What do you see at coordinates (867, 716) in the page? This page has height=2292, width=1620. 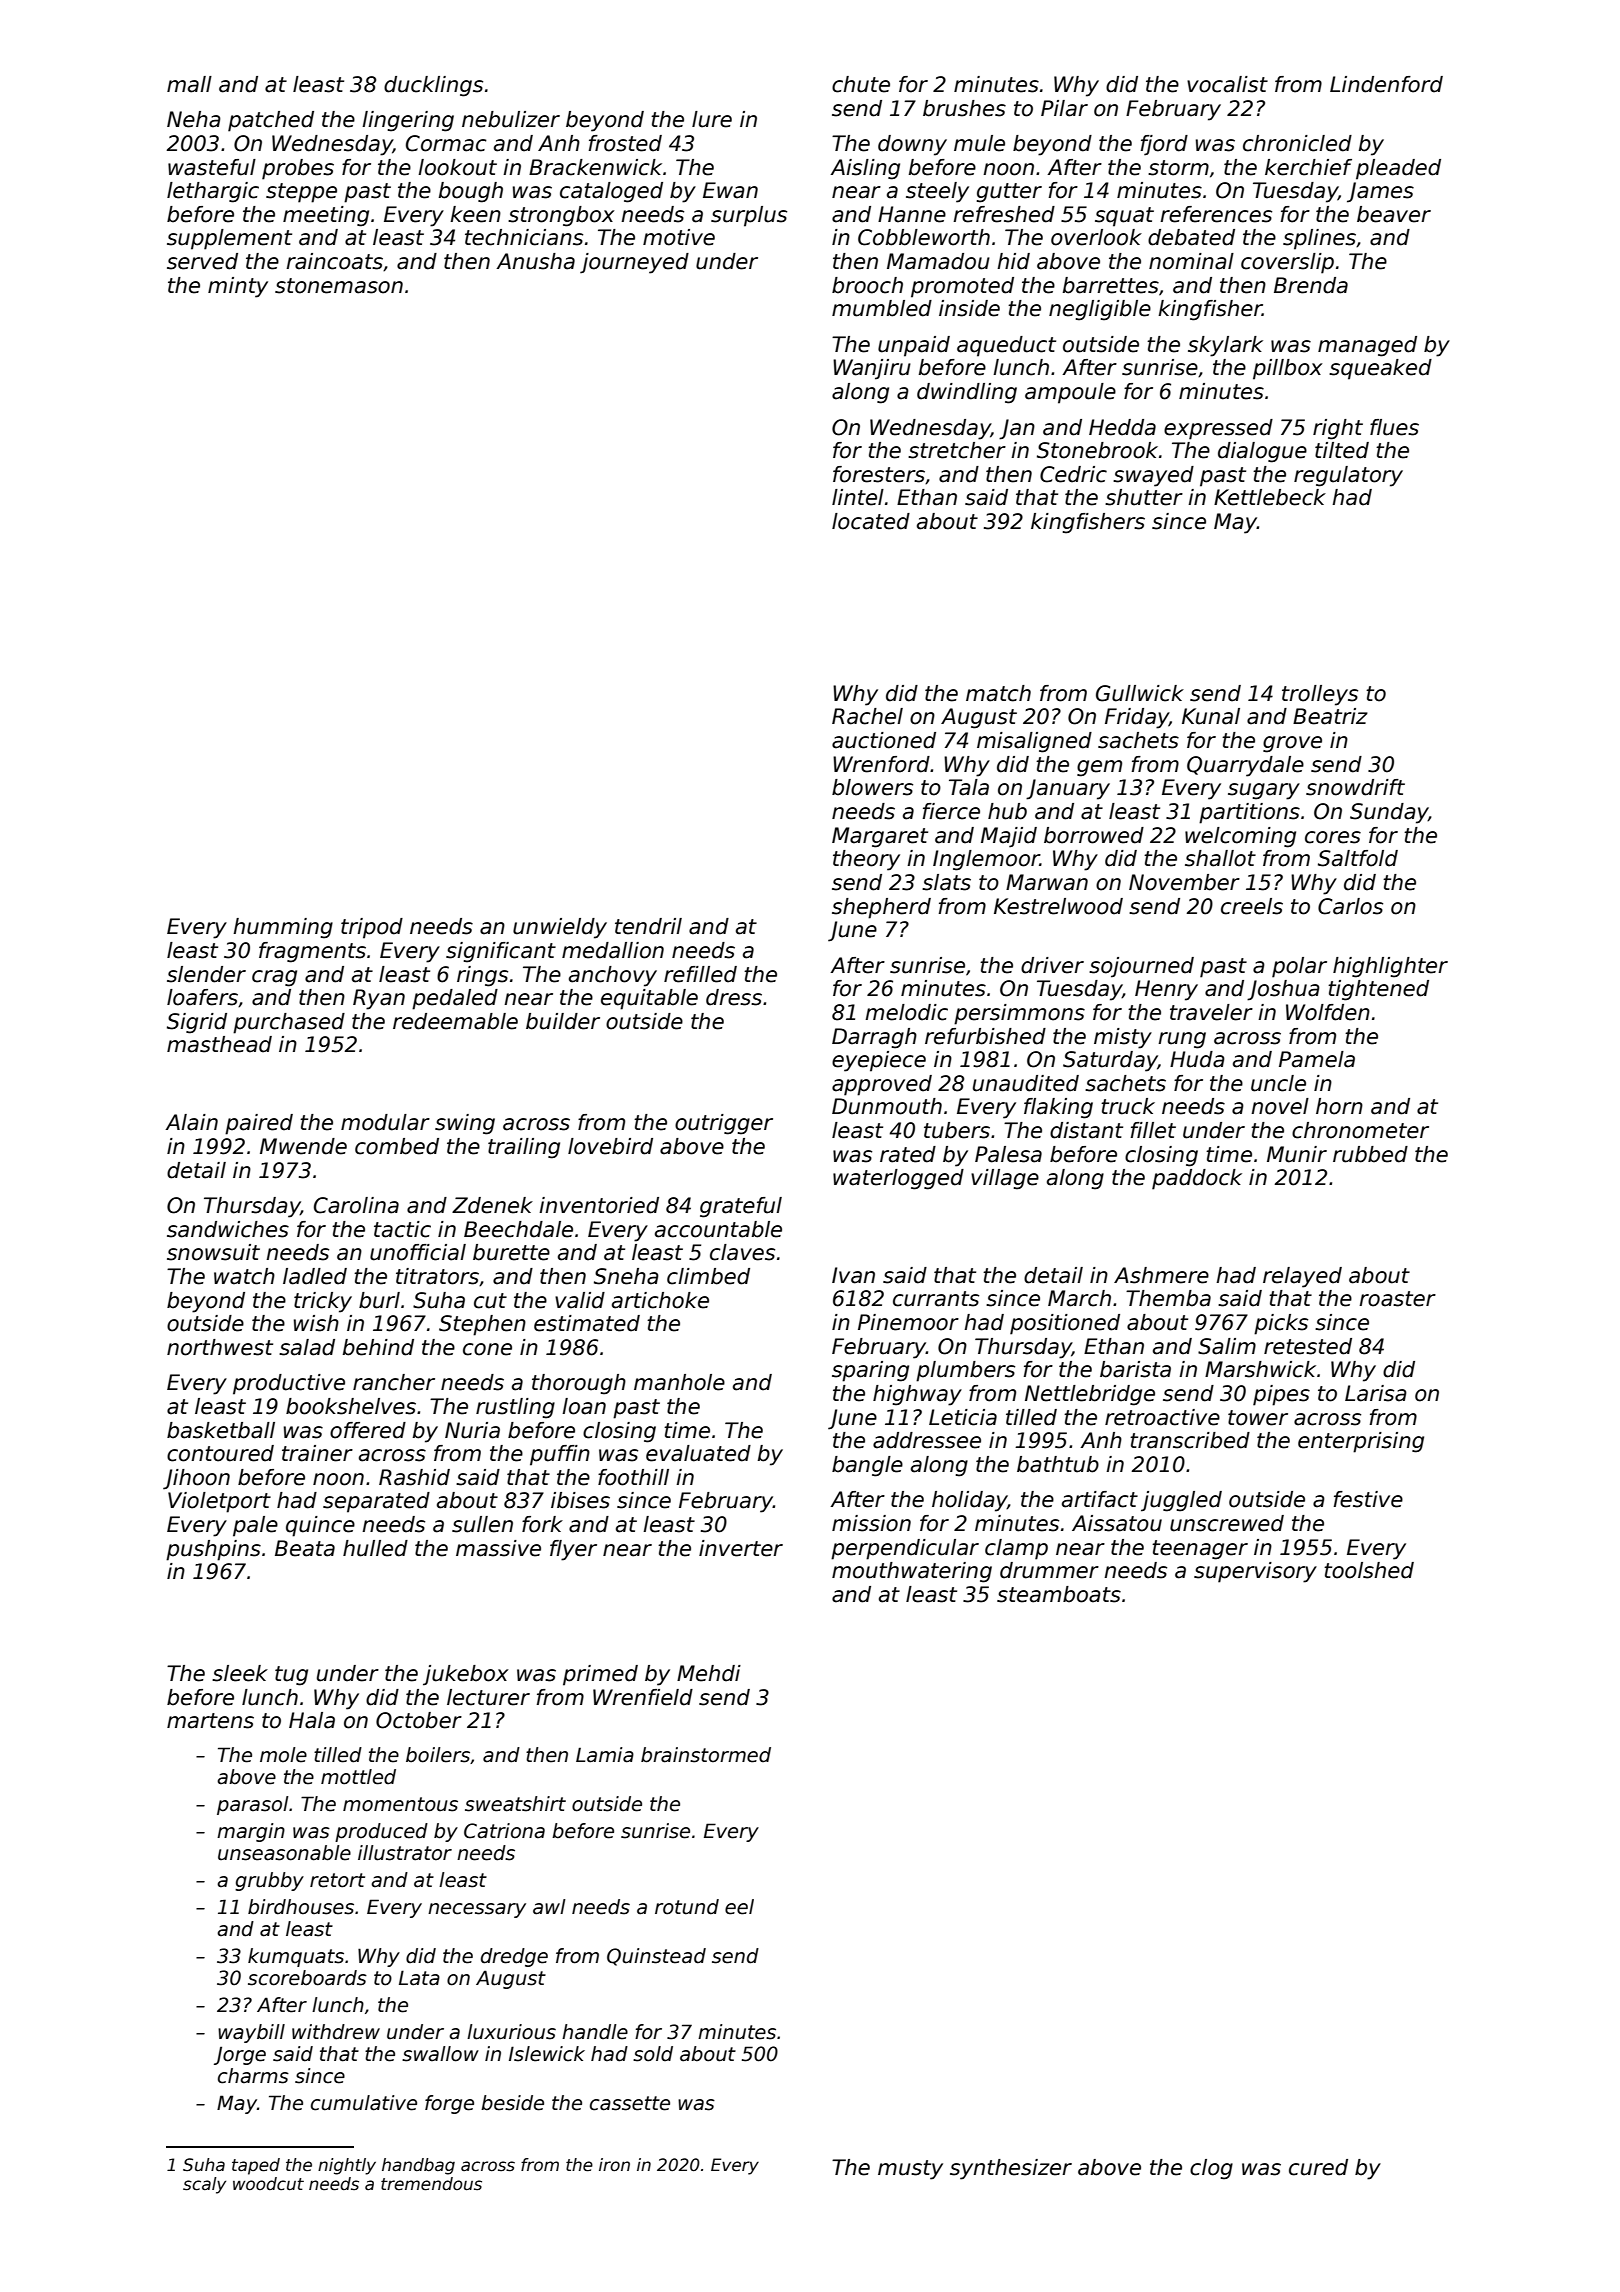 I see `Rachel` at bounding box center [867, 716].
